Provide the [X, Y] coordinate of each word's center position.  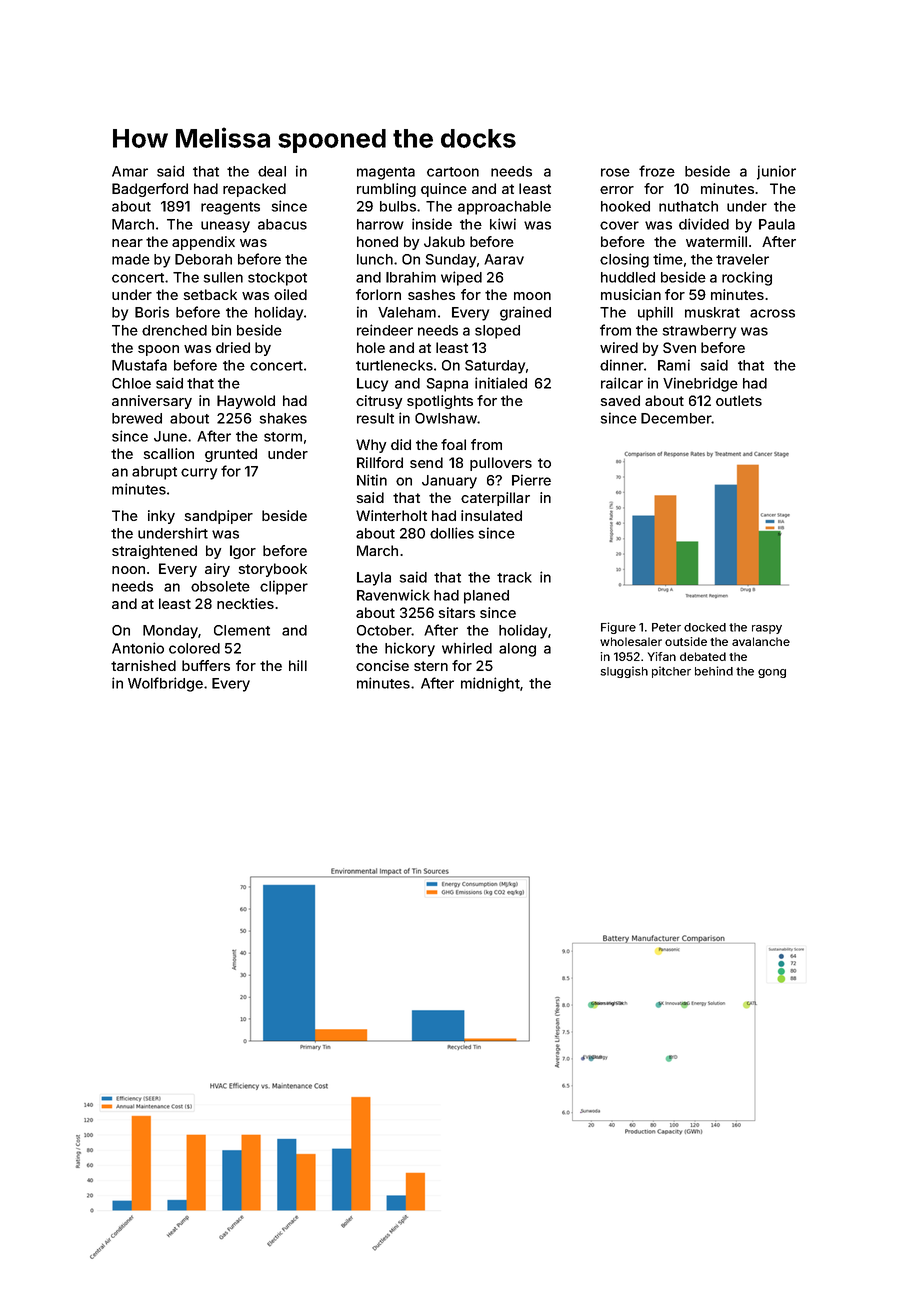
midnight [490, 684]
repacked [254, 190]
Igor [243, 552]
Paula [777, 224]
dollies [452, 533]
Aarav [504, 259]
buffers [206, 665]
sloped [497, 332]
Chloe [131, 383]
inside [432, 224]
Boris [152, 312]
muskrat [712, 312]
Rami [674, 365]
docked [705, 627]
